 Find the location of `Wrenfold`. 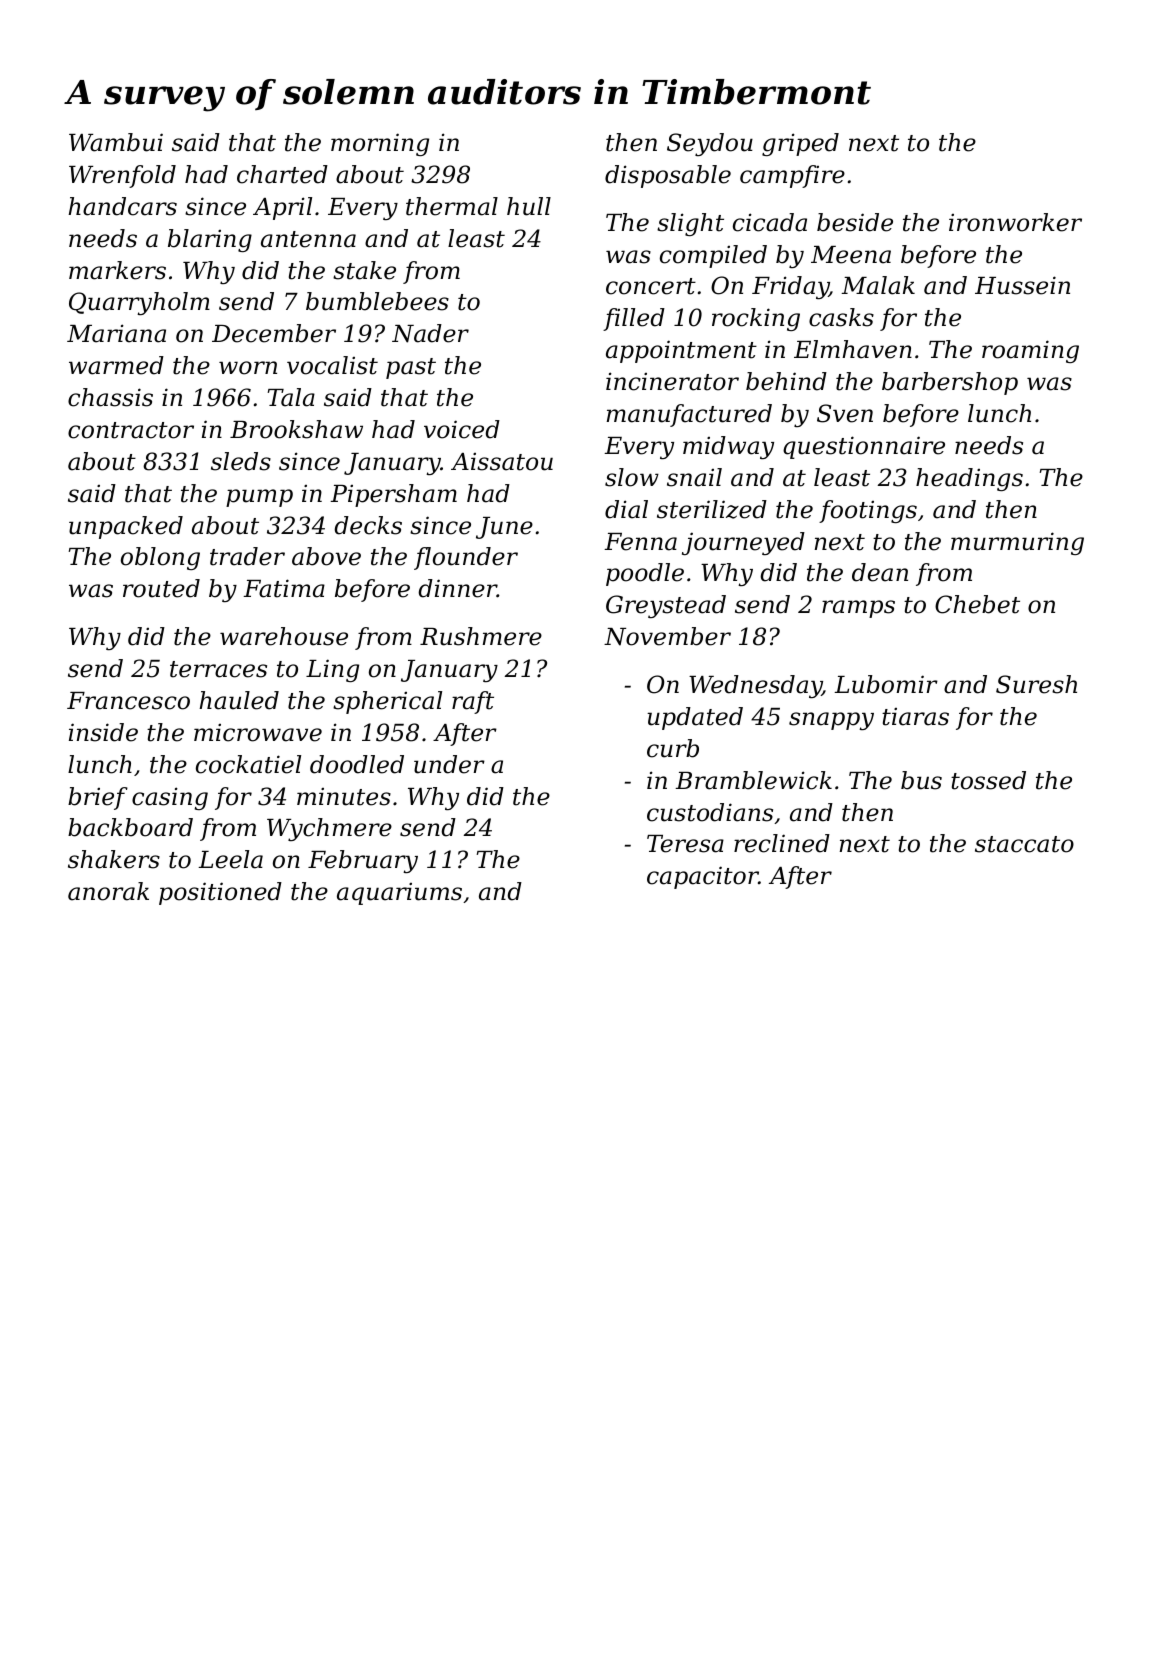

Wrenfold is located at coordinates (122, 176).
